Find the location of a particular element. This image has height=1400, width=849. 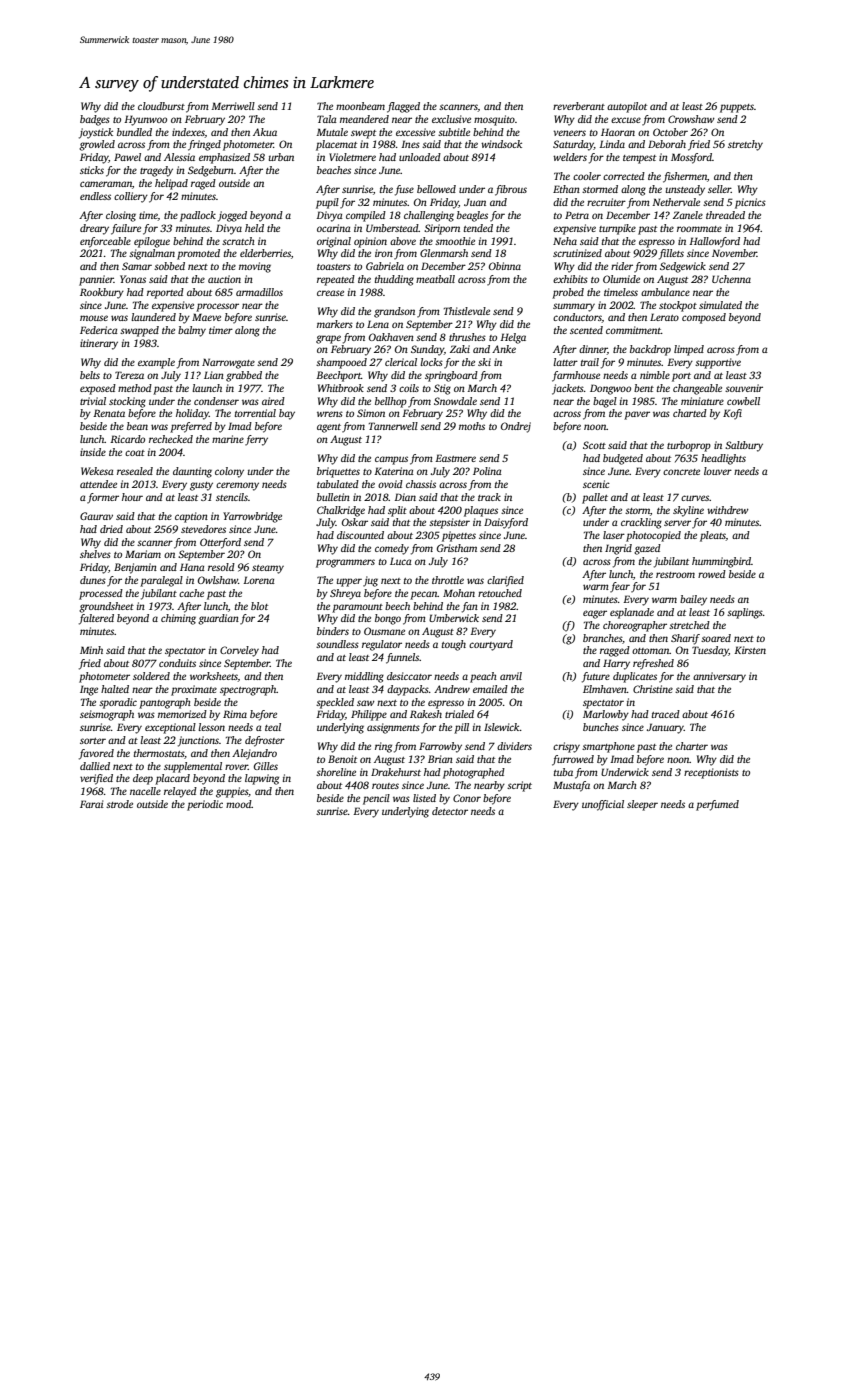

trivial is located at coordinates (93, 401).
